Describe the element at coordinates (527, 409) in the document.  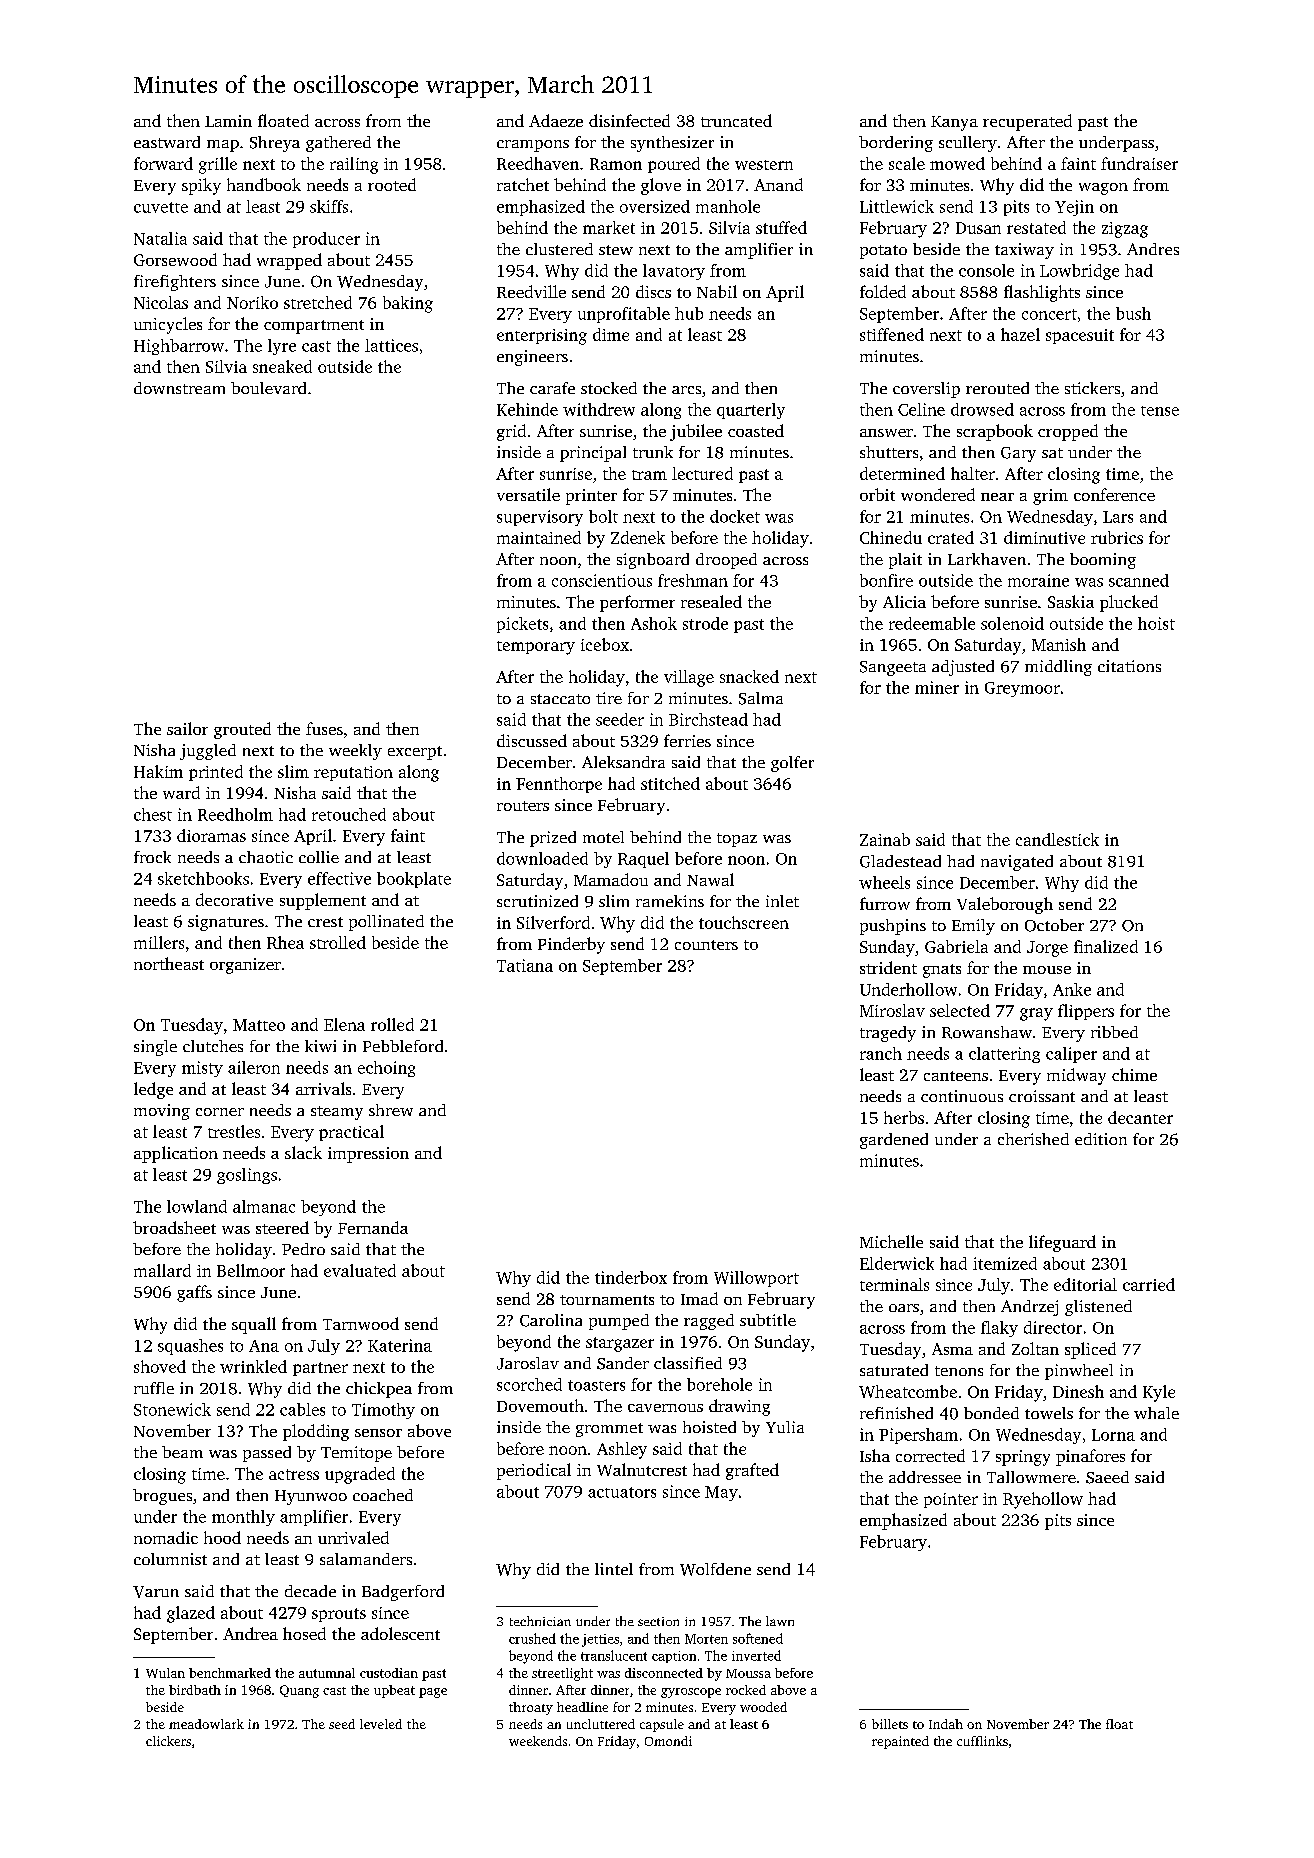
I see `Kehinde` at that location.
